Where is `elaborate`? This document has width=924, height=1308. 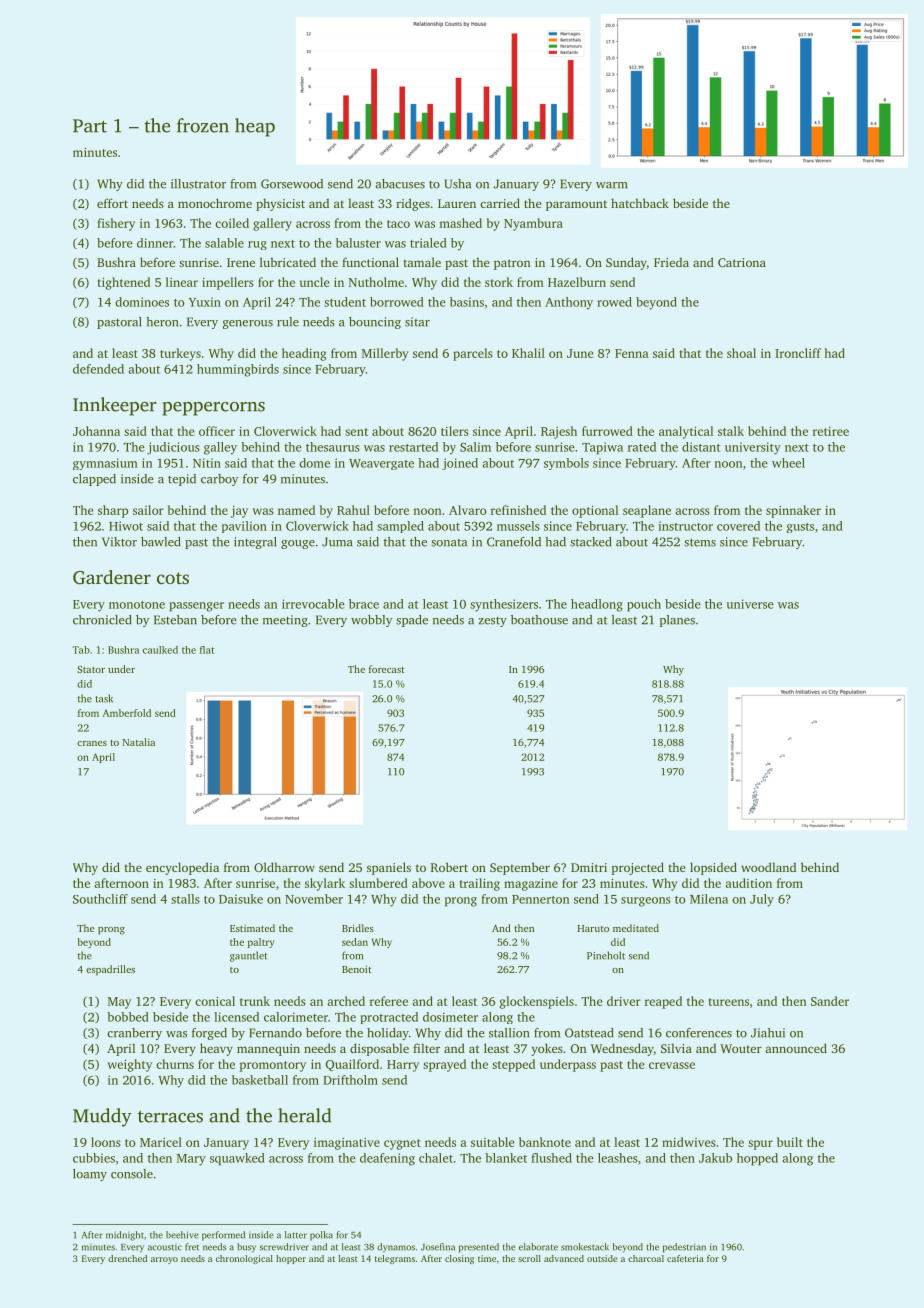
elaborate is located at coordinates (538, 1247).
